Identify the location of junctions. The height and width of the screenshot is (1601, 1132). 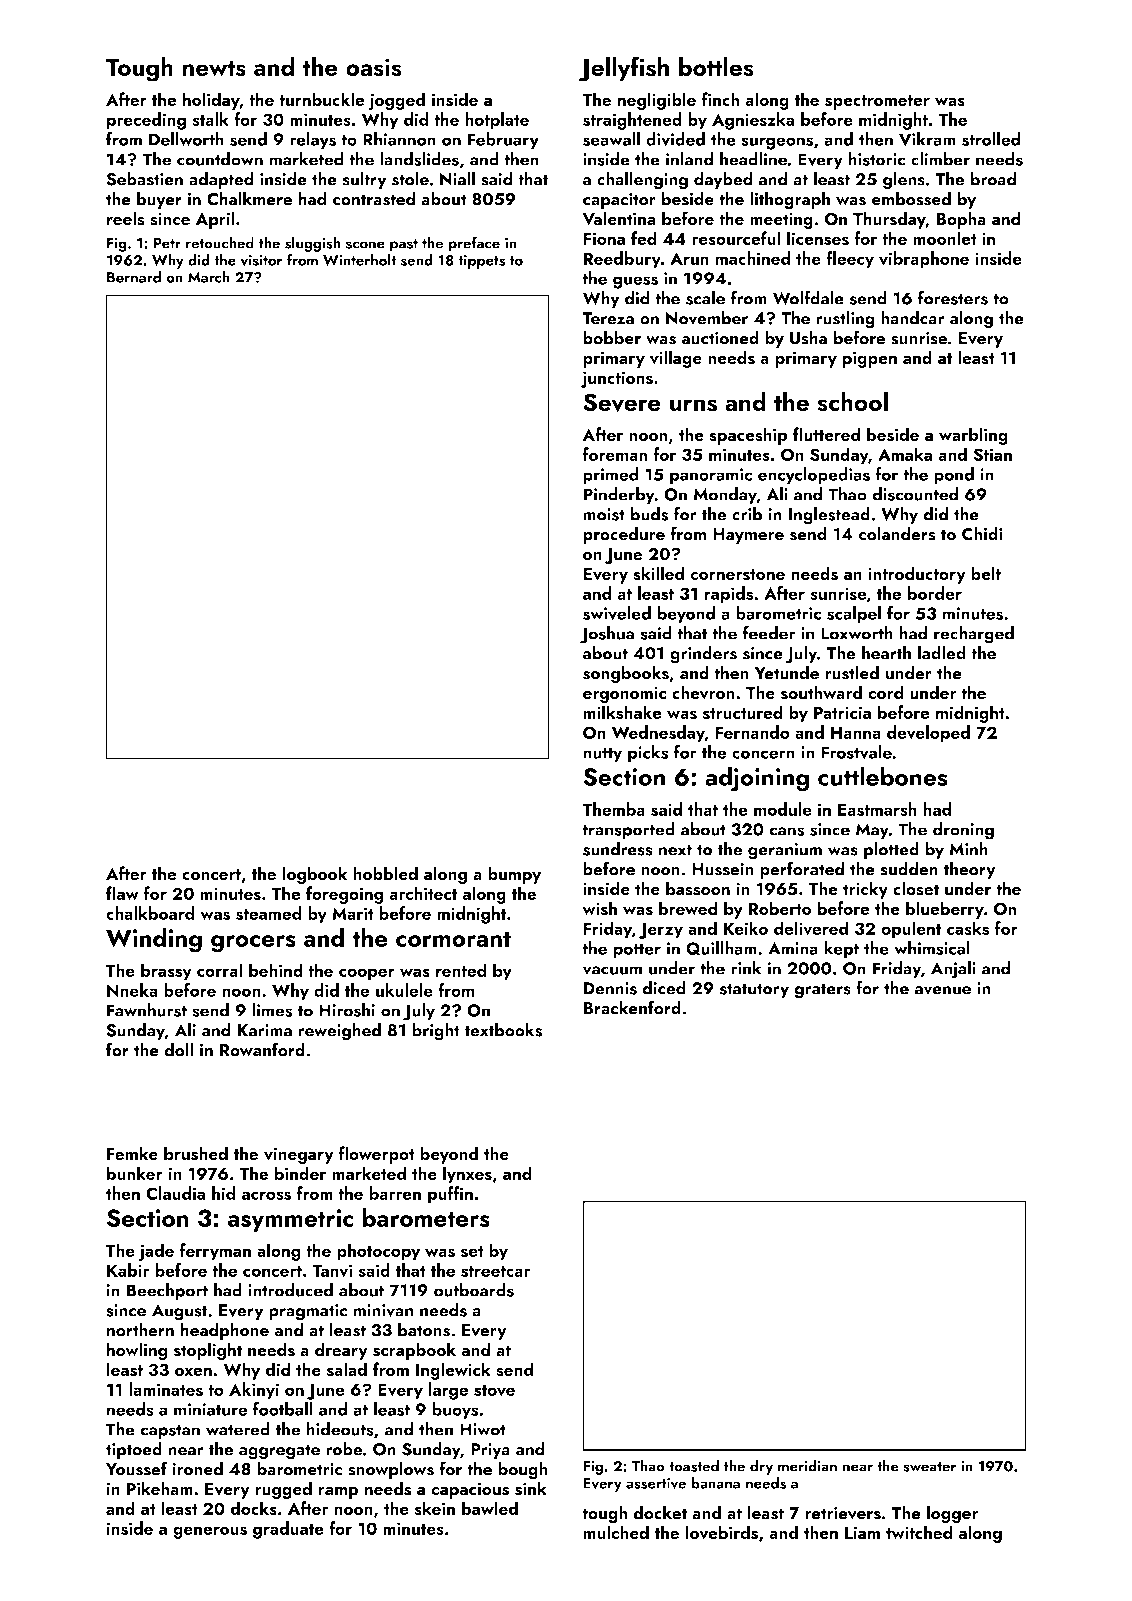
(617, 379).
